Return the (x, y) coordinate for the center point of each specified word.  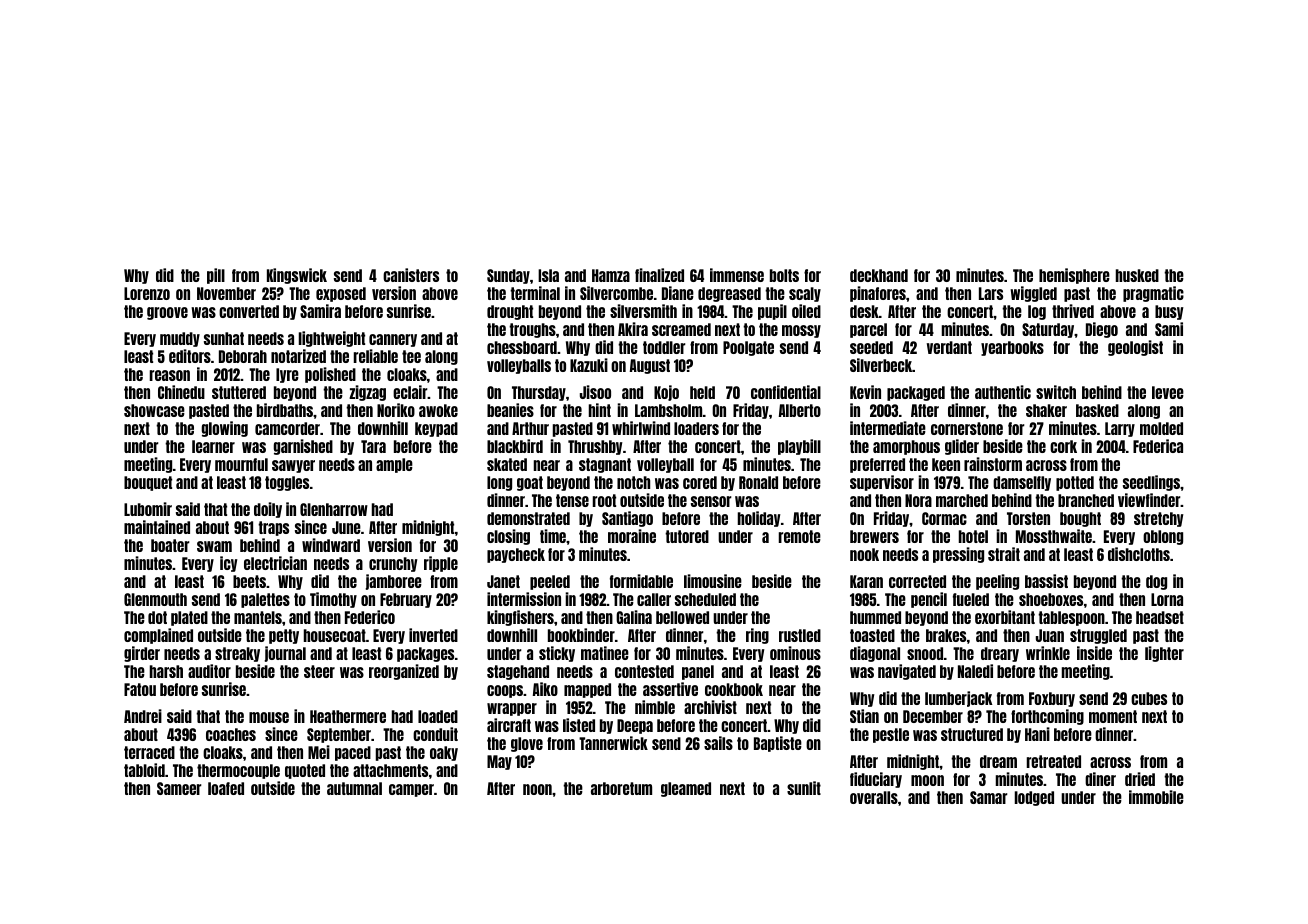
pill (216, 276)
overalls (874, 797)
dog (1156, 582)
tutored (687, 536)
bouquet (148, 483)
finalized (659, 275)
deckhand (879, 275)
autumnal (354, 788)
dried (1140, 779)
